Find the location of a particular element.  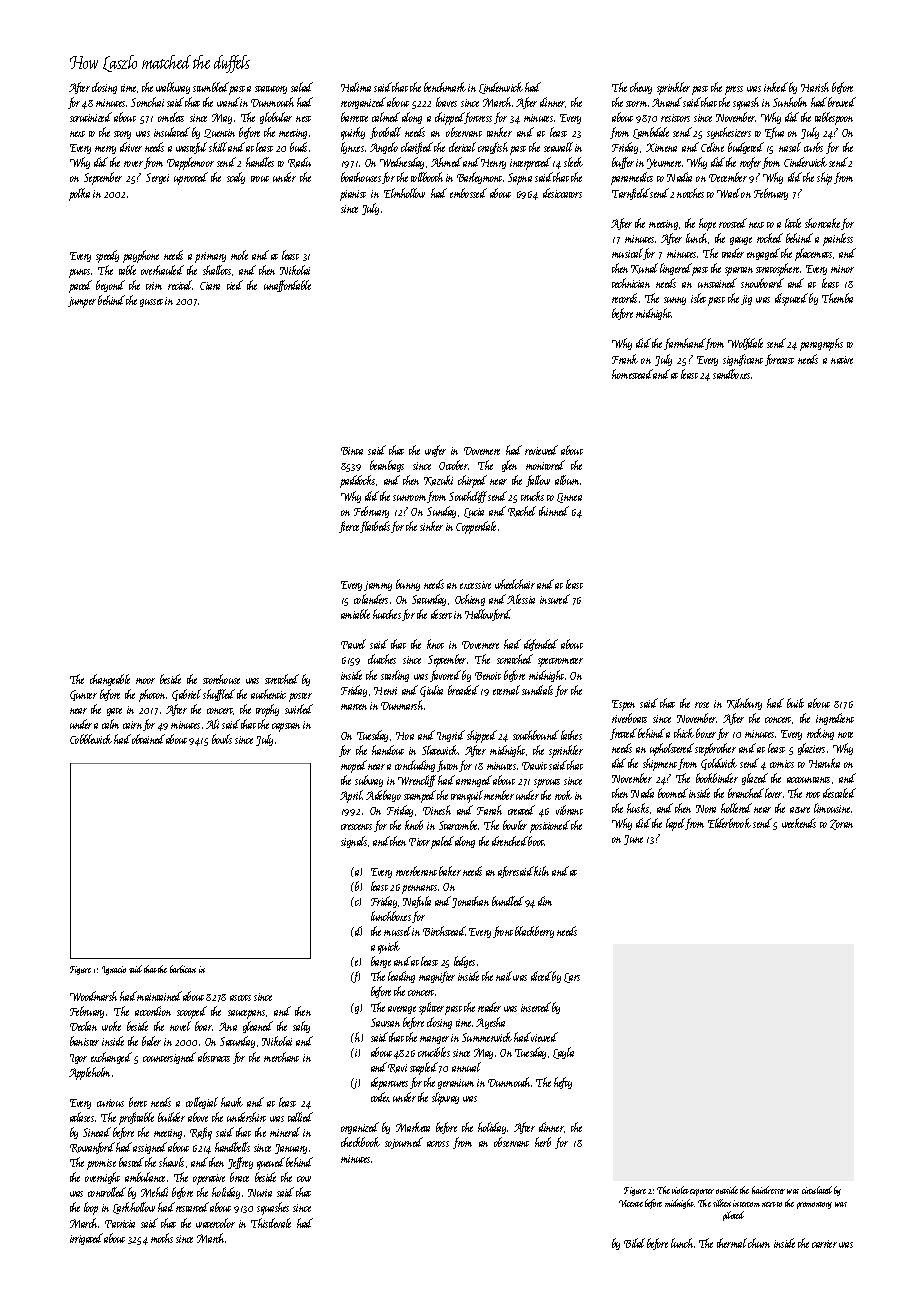

thermal is located at coordinates (732, 1243).
